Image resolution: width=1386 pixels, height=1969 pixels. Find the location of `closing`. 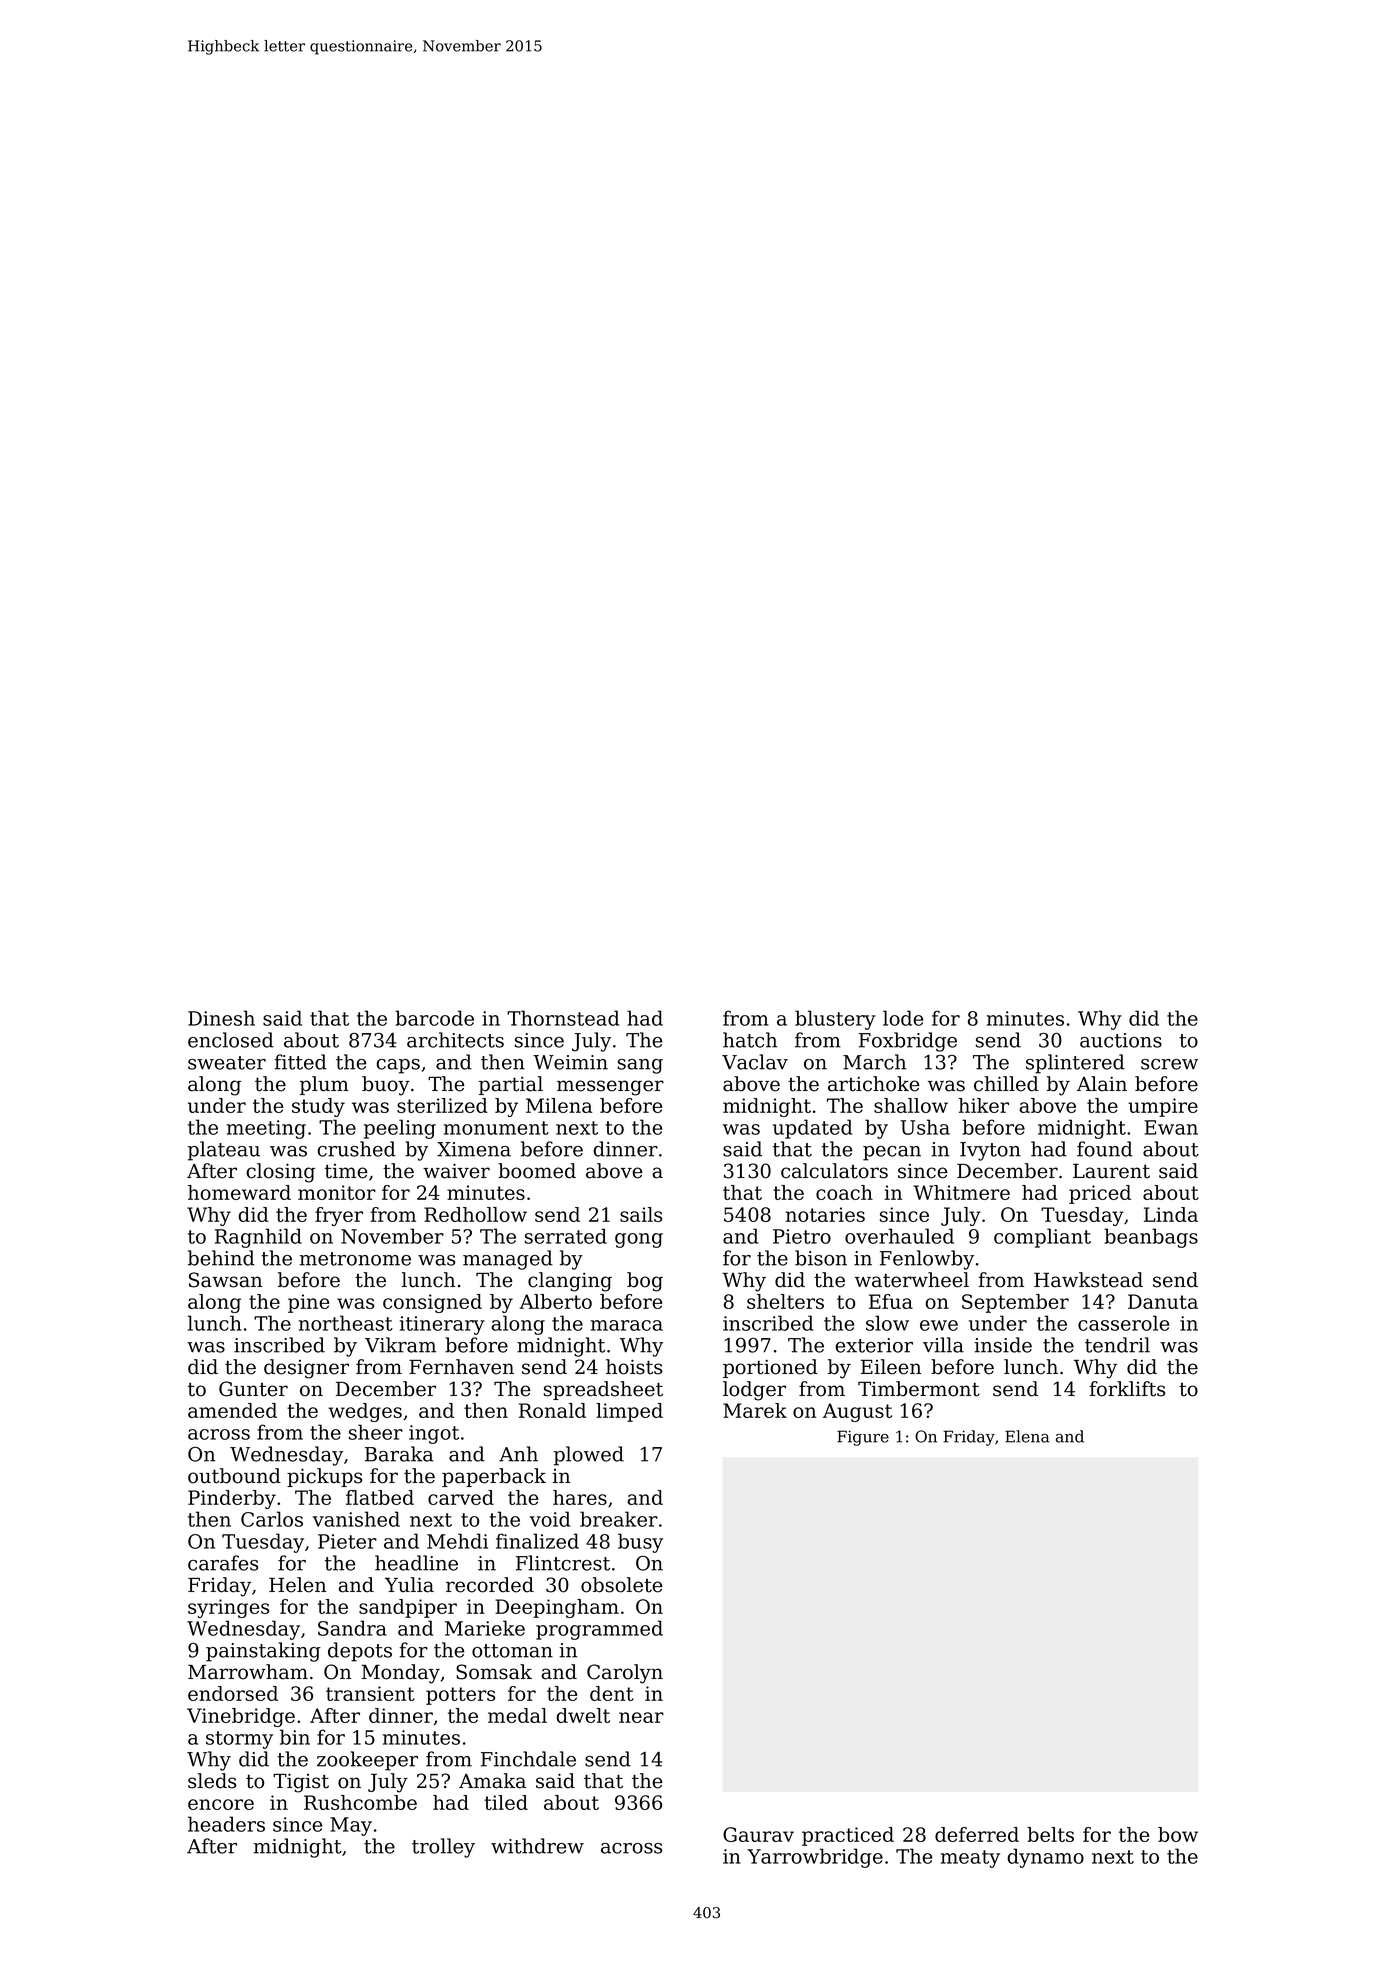

closing is located at coordinates (280, 1173).
